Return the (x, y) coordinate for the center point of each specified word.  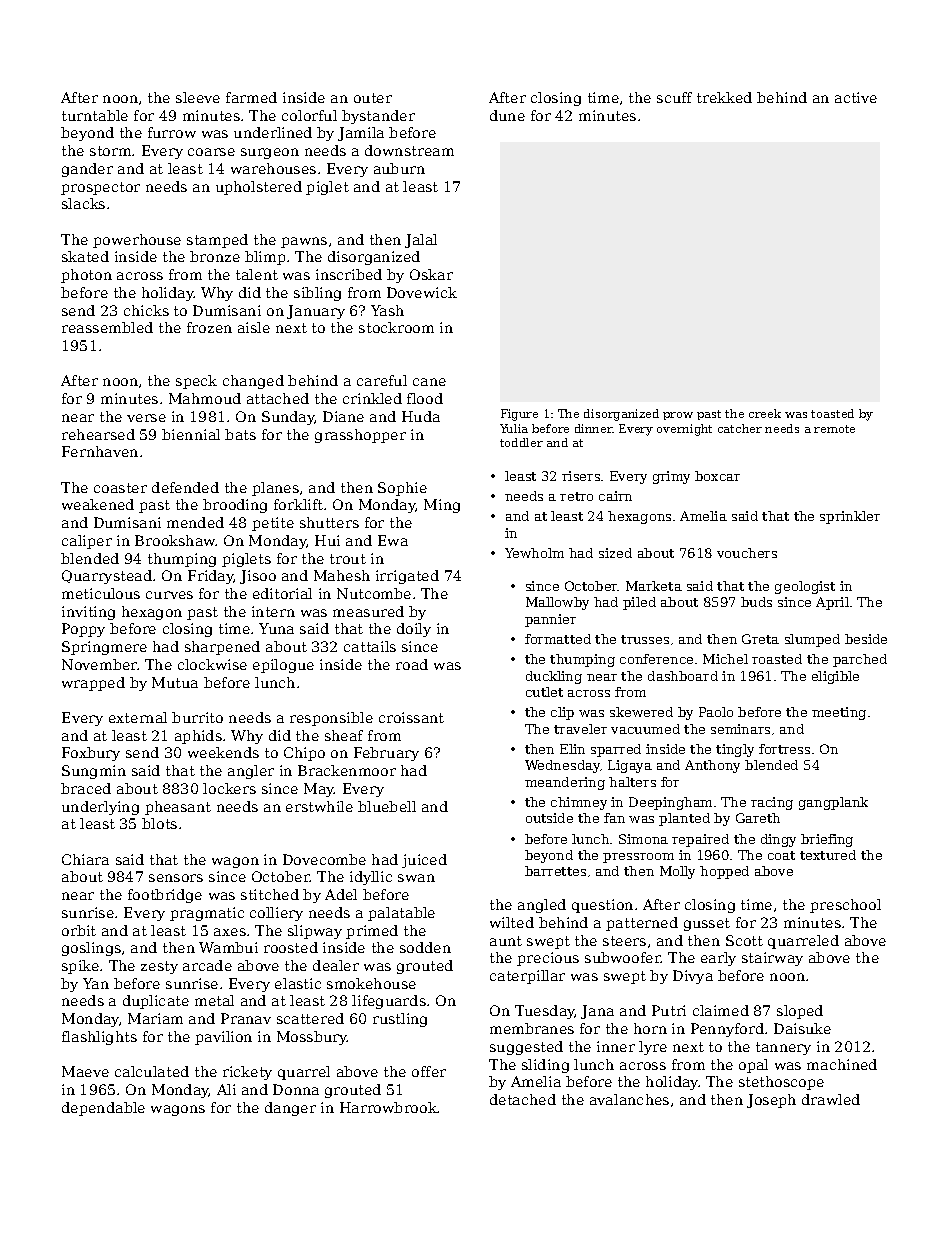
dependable (103, 1109)
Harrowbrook (389, 1107)
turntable (95, 115)
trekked (724, 97)
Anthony (712, 766)
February (386, 754)
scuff (674, 97)
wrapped (93, 684)
